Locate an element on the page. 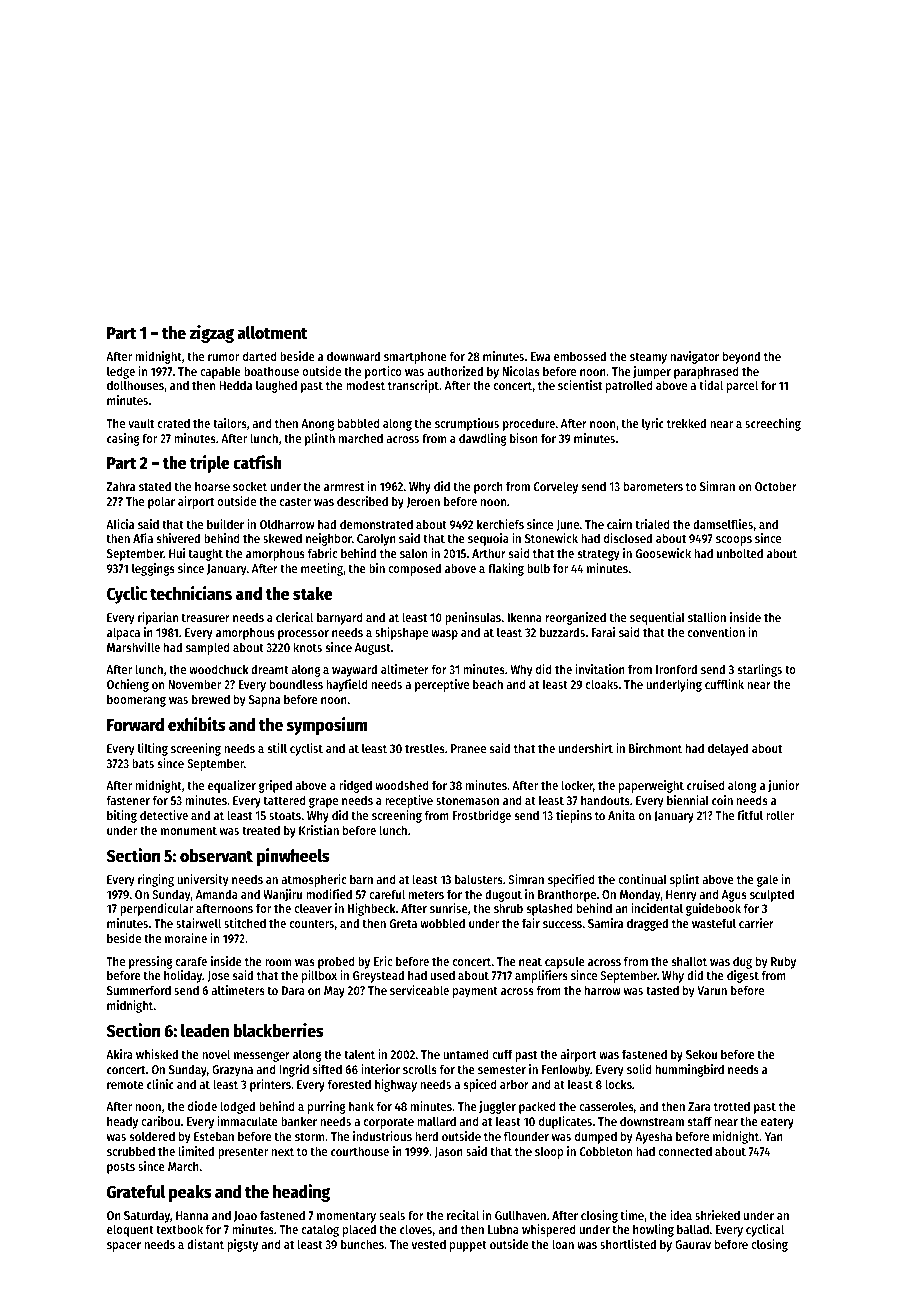 This page has width=908, height=1316. perpendicular is located at coordinates (156, 909).
